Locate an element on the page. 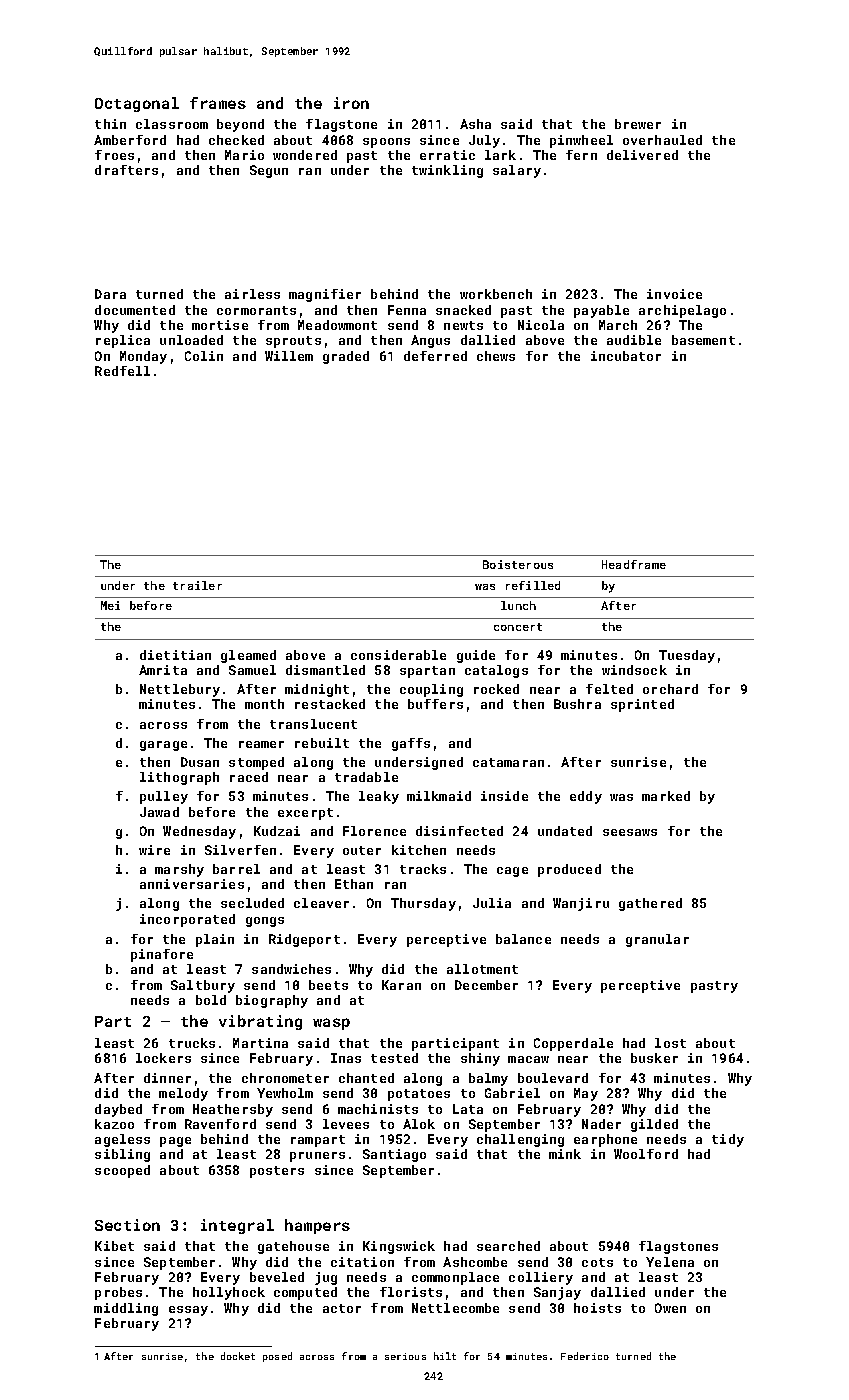  dietitian is located at coordinates (175, 655).
